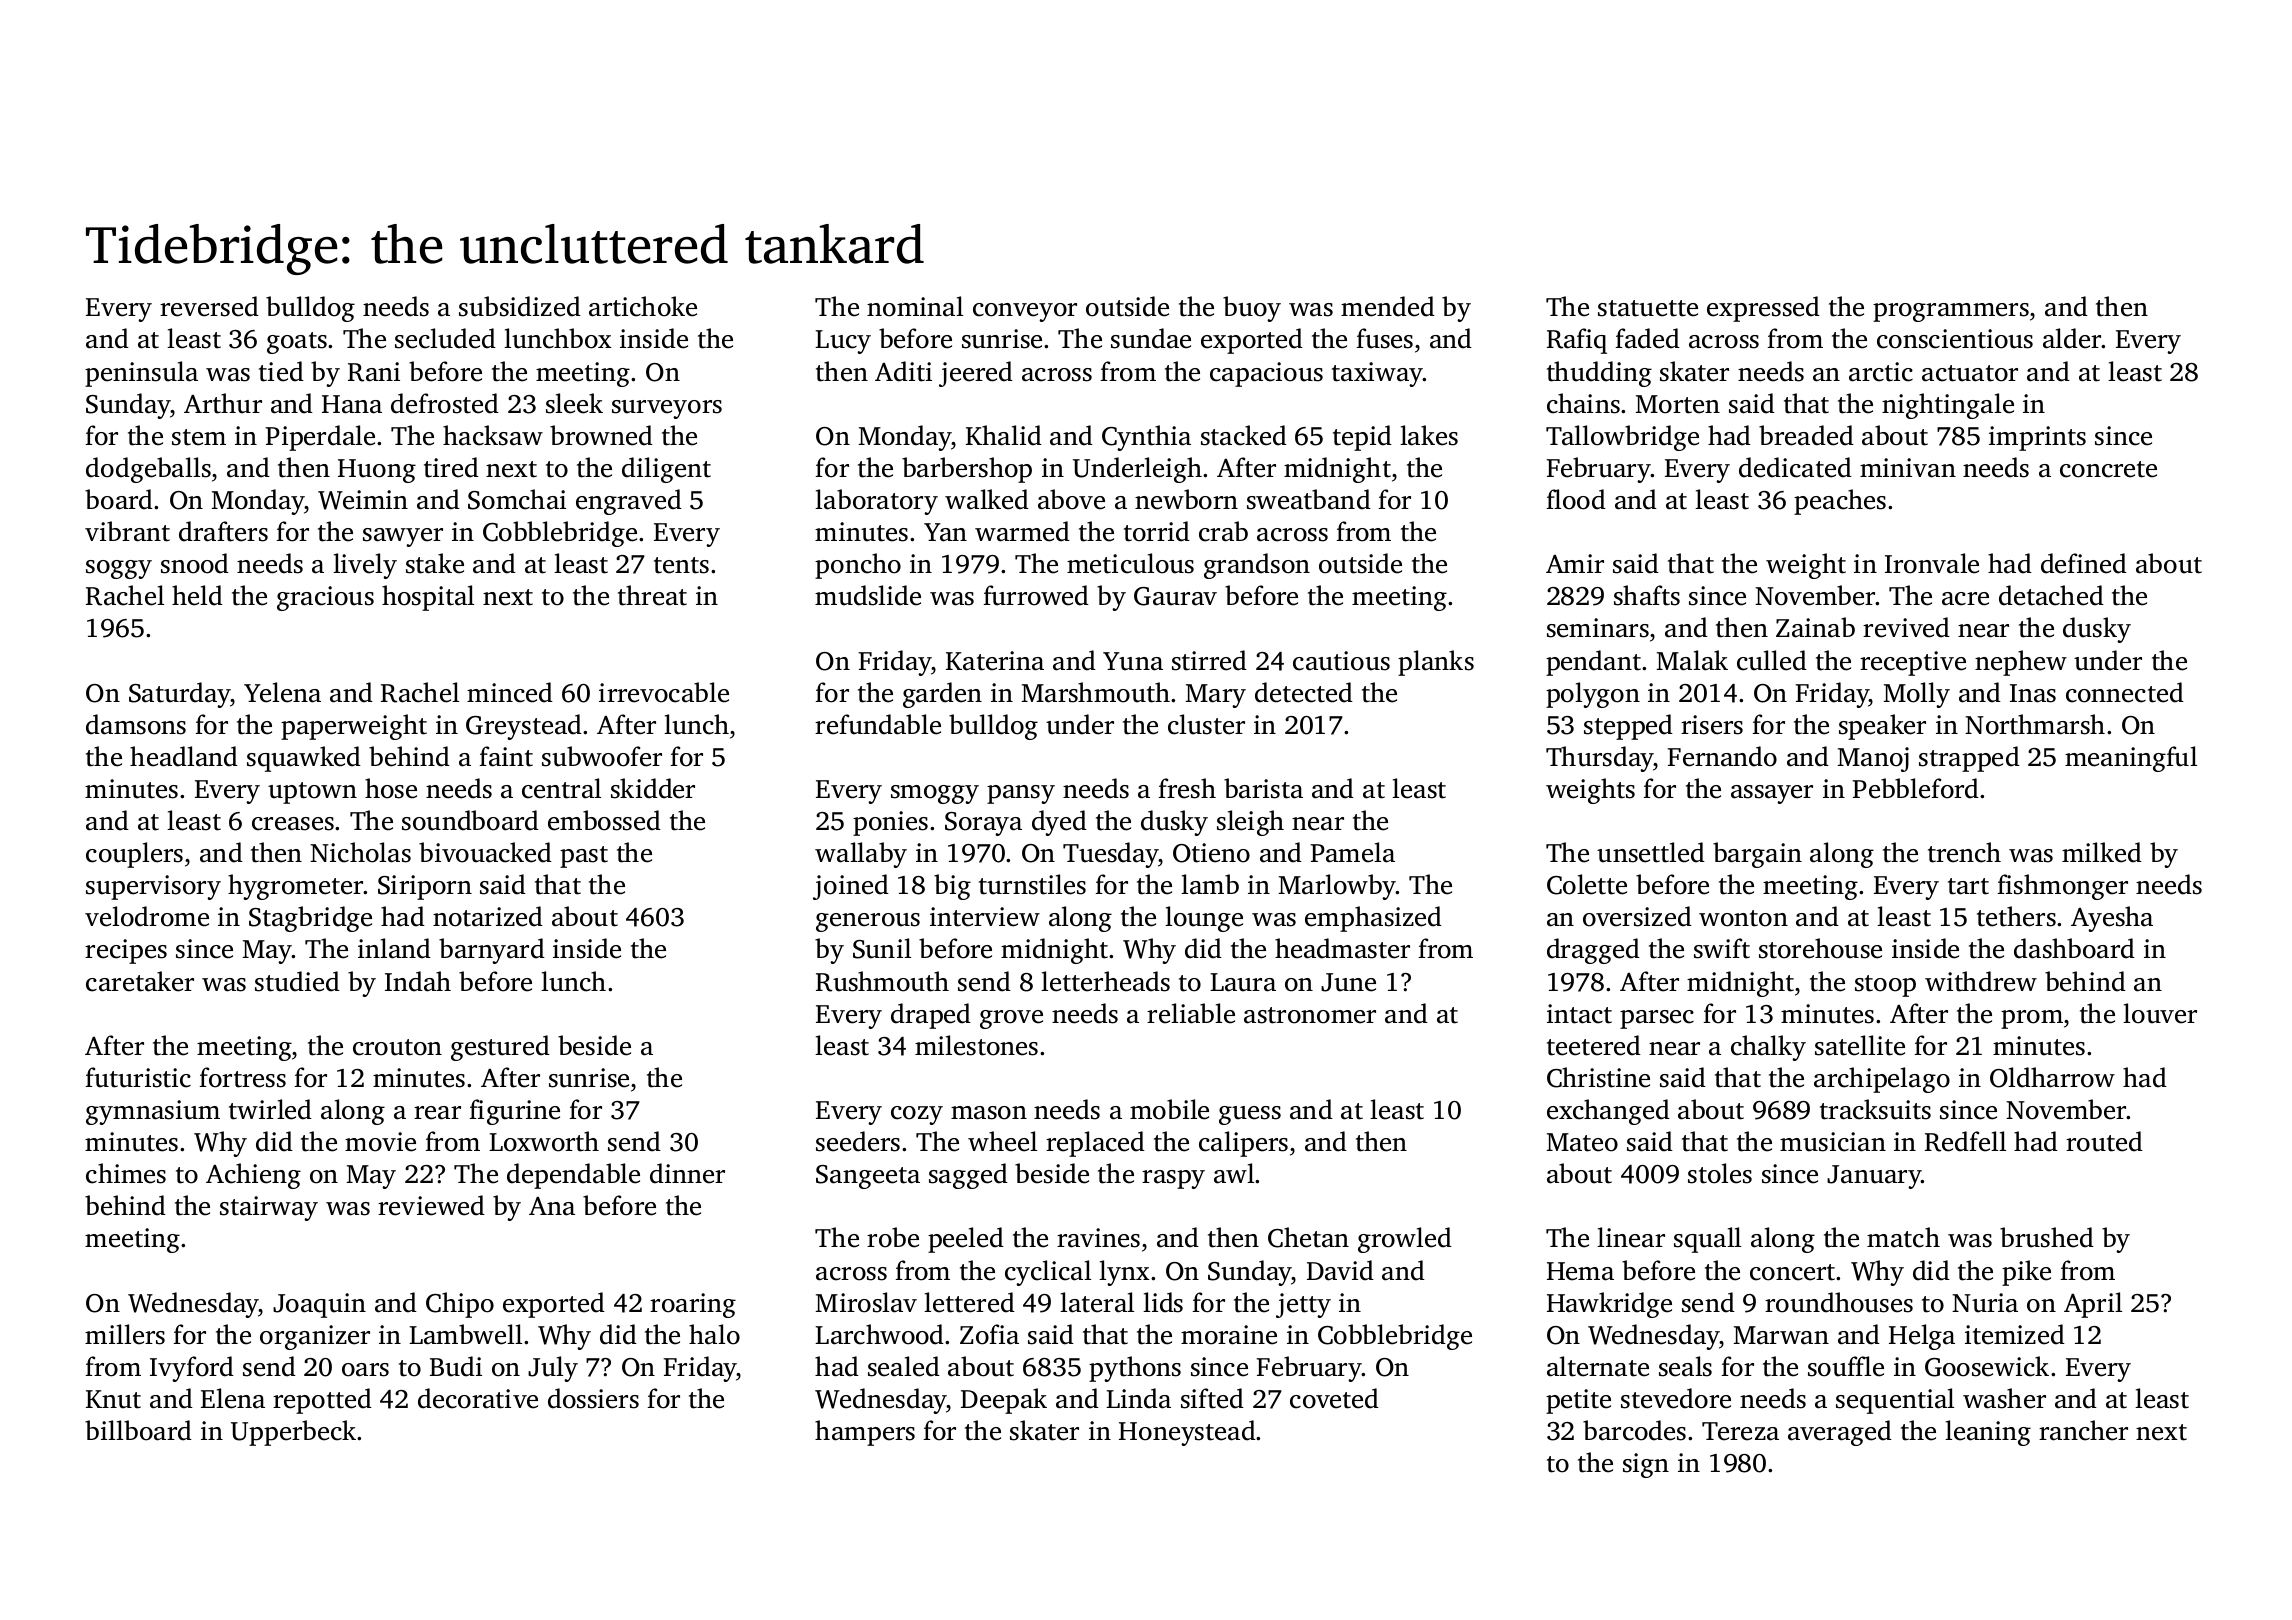 The image size is (2292, 1620). Describe the element at coordinates (1252, 309) in the image. I see `buoy` at that location.
